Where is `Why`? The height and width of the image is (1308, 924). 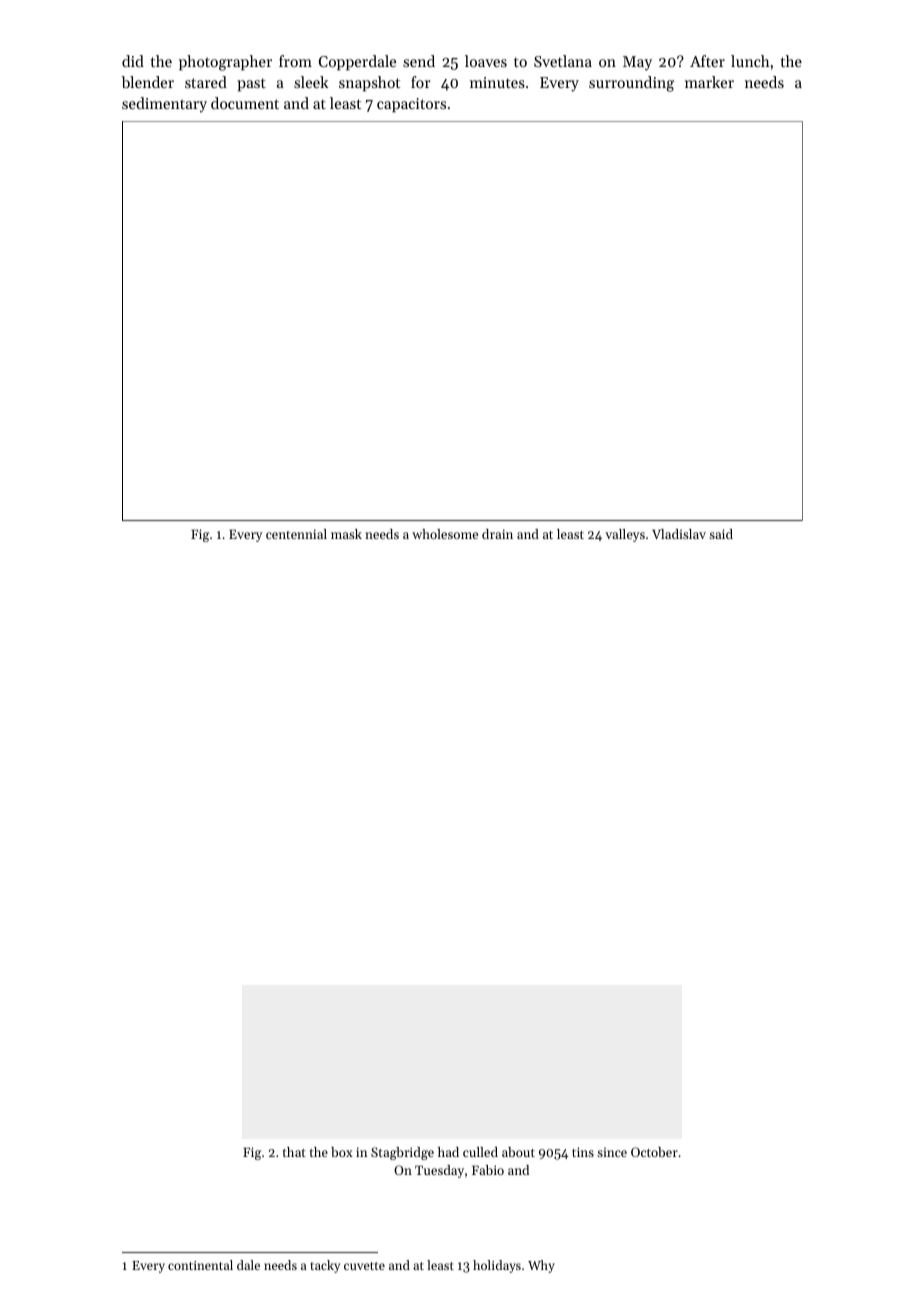 Why is located at coordinates (541, 1266).
